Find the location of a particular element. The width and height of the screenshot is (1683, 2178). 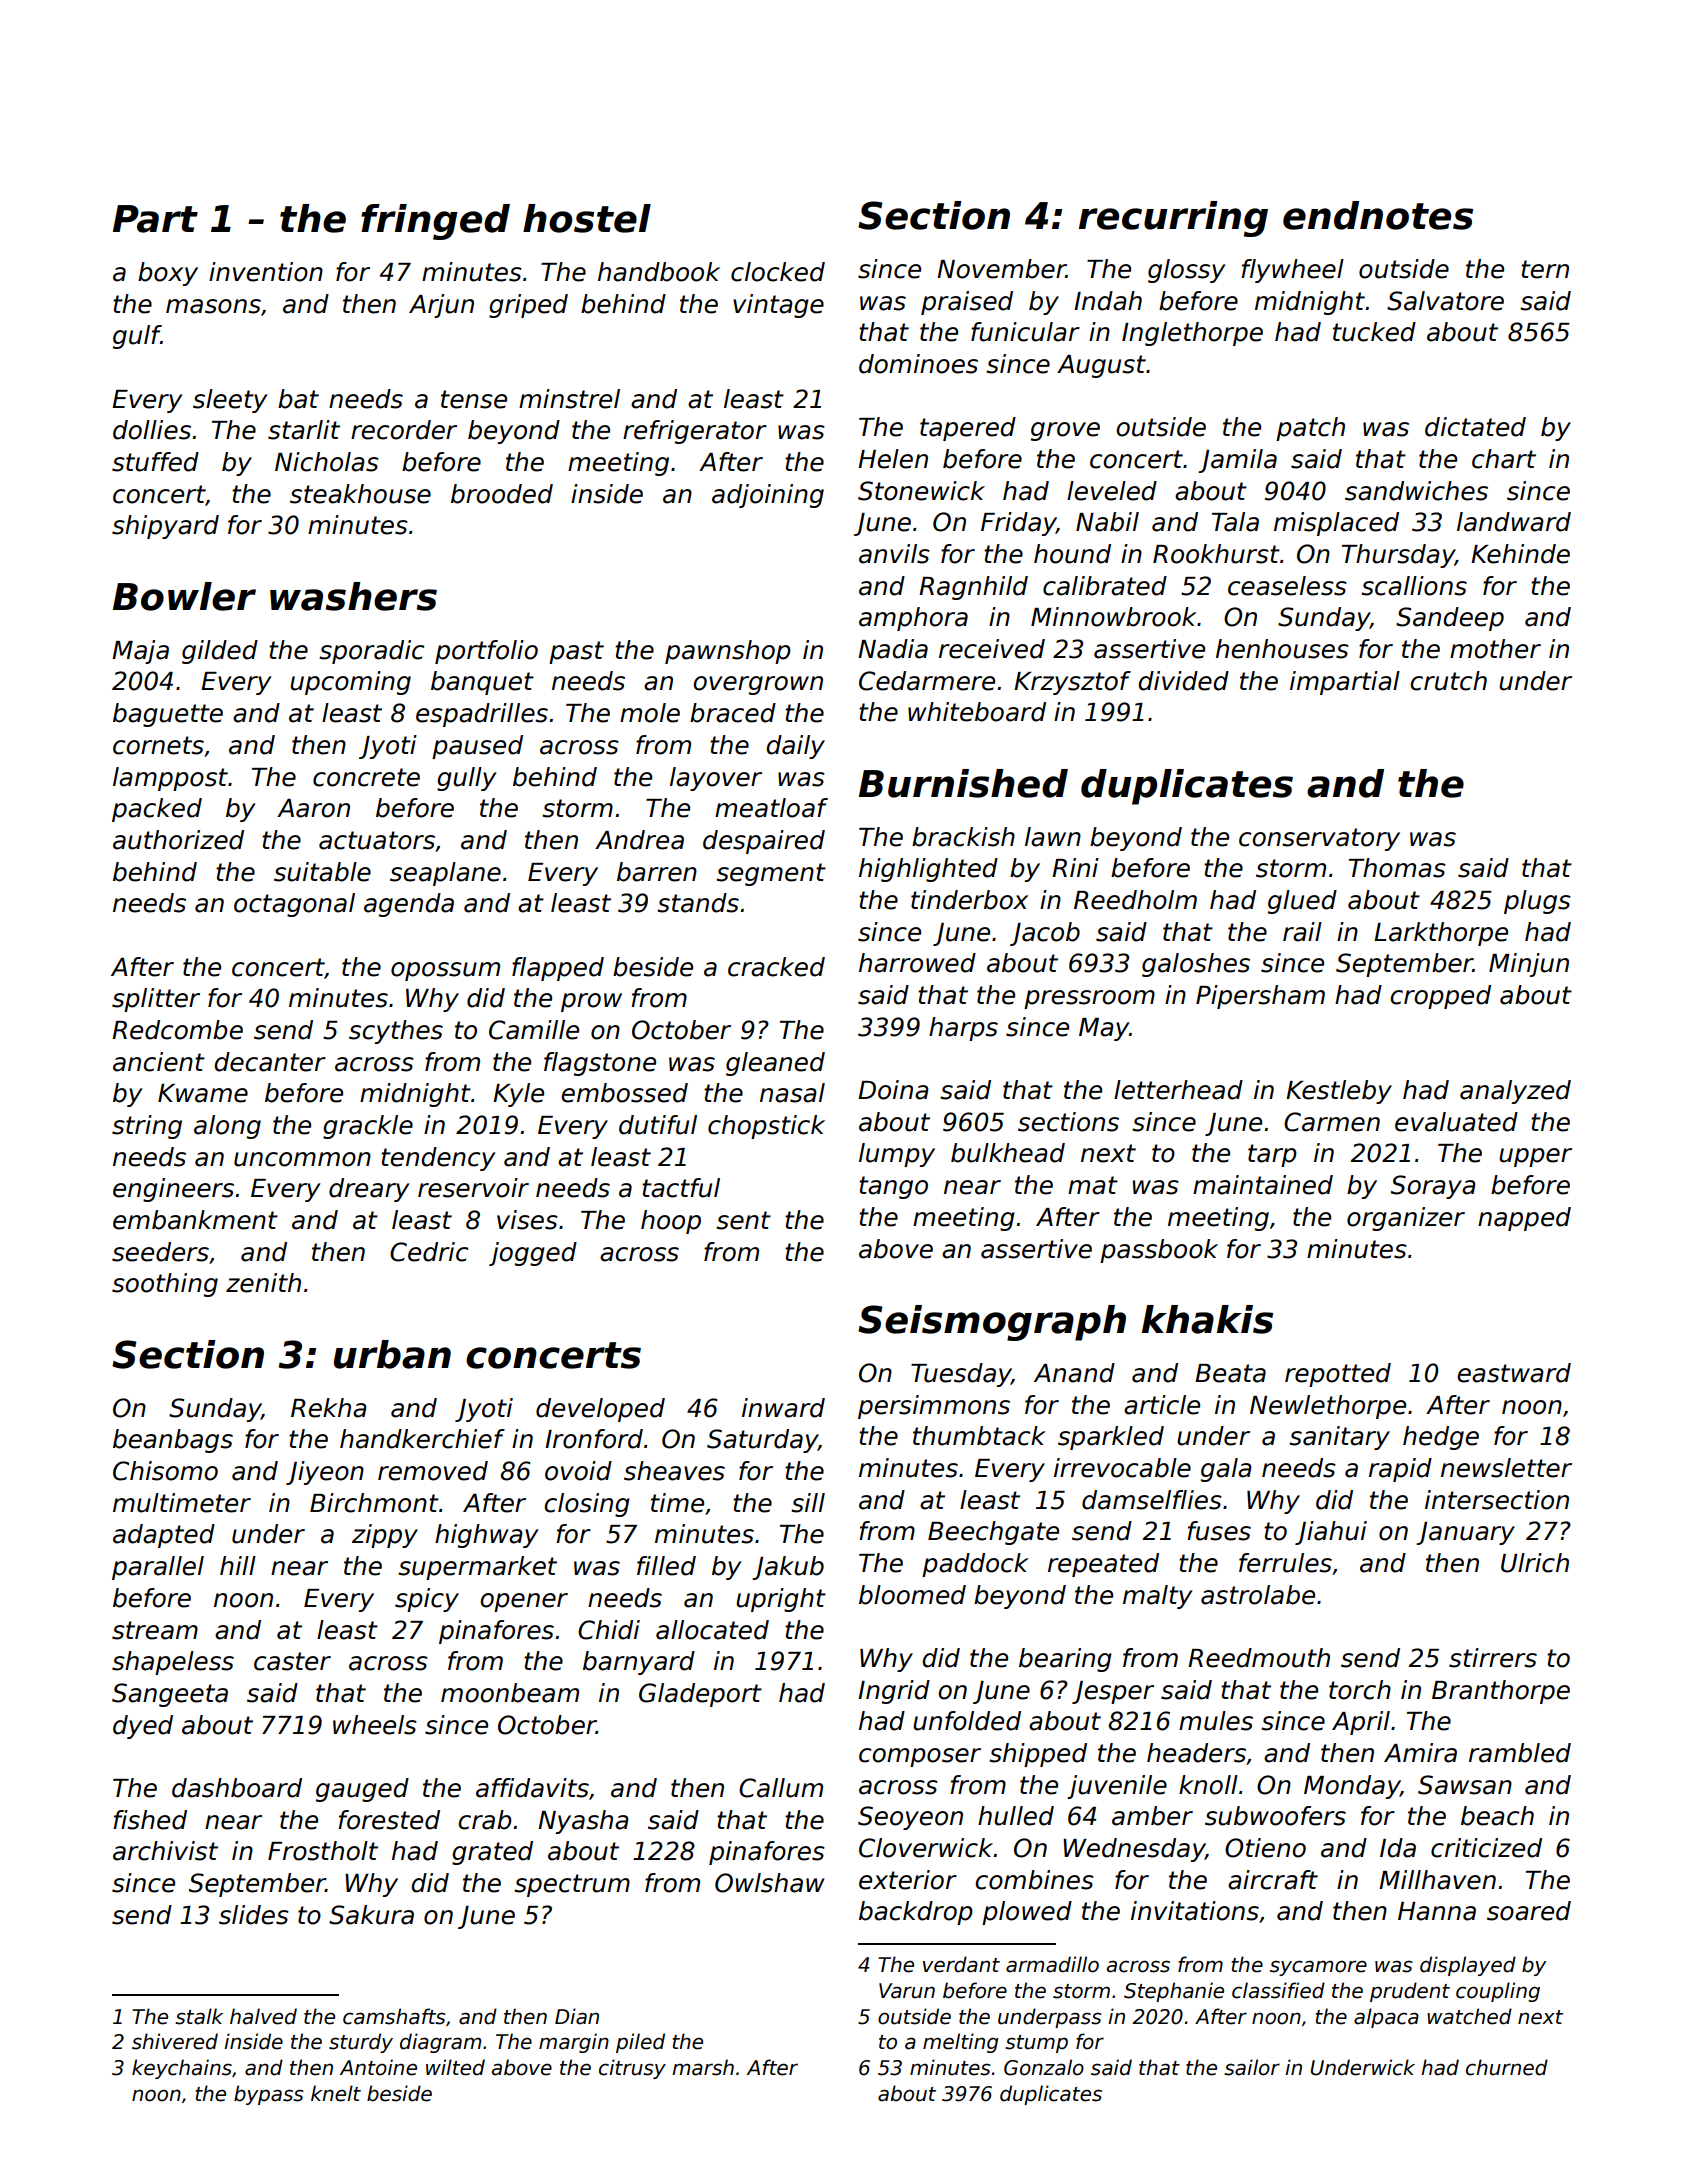

authorized is located at coordinates (178, 840).
